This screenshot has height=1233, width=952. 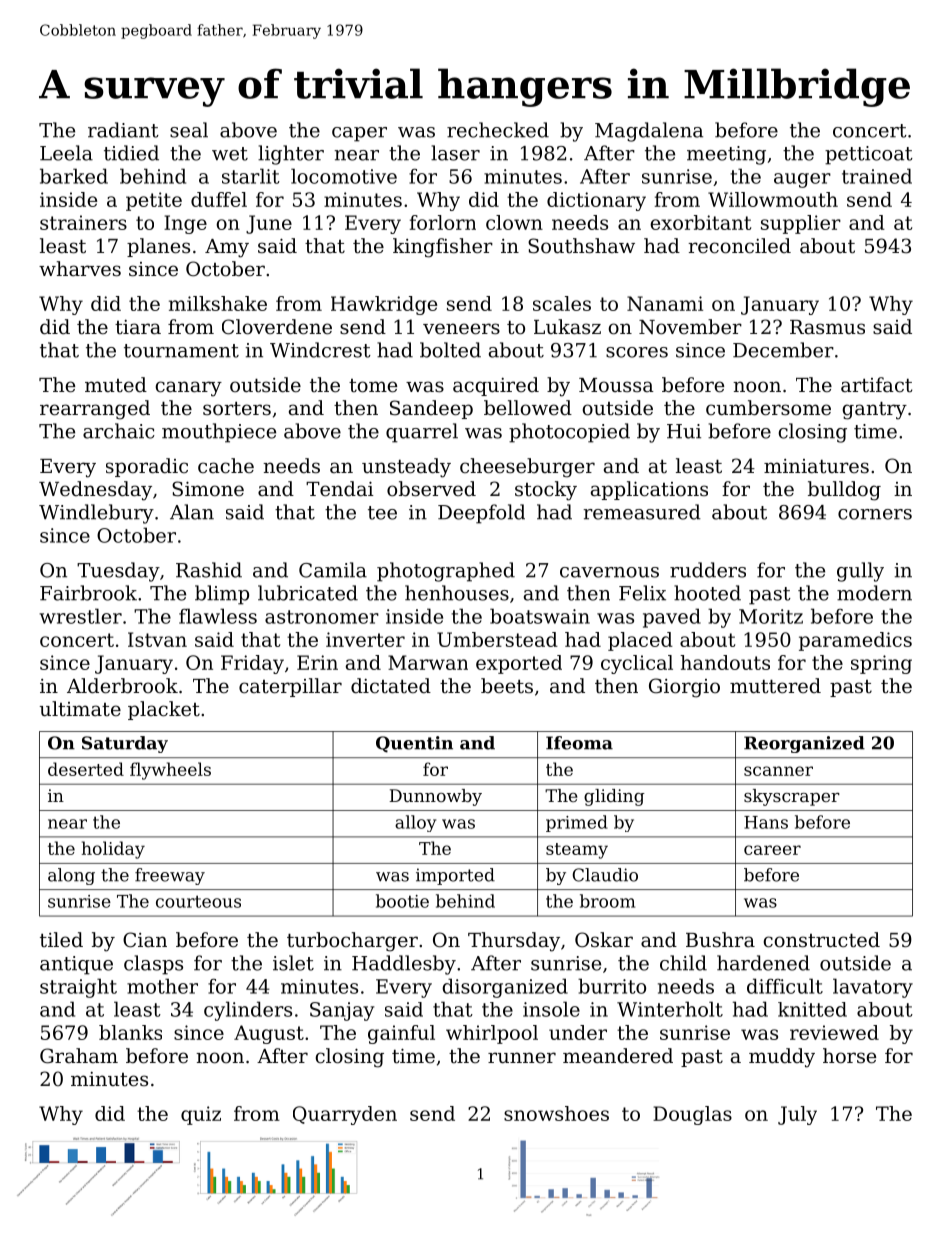 What do you see at coordinates (792, 797) in the screenshot?
I see `skyscraper` at bounding box center [792, 797].
